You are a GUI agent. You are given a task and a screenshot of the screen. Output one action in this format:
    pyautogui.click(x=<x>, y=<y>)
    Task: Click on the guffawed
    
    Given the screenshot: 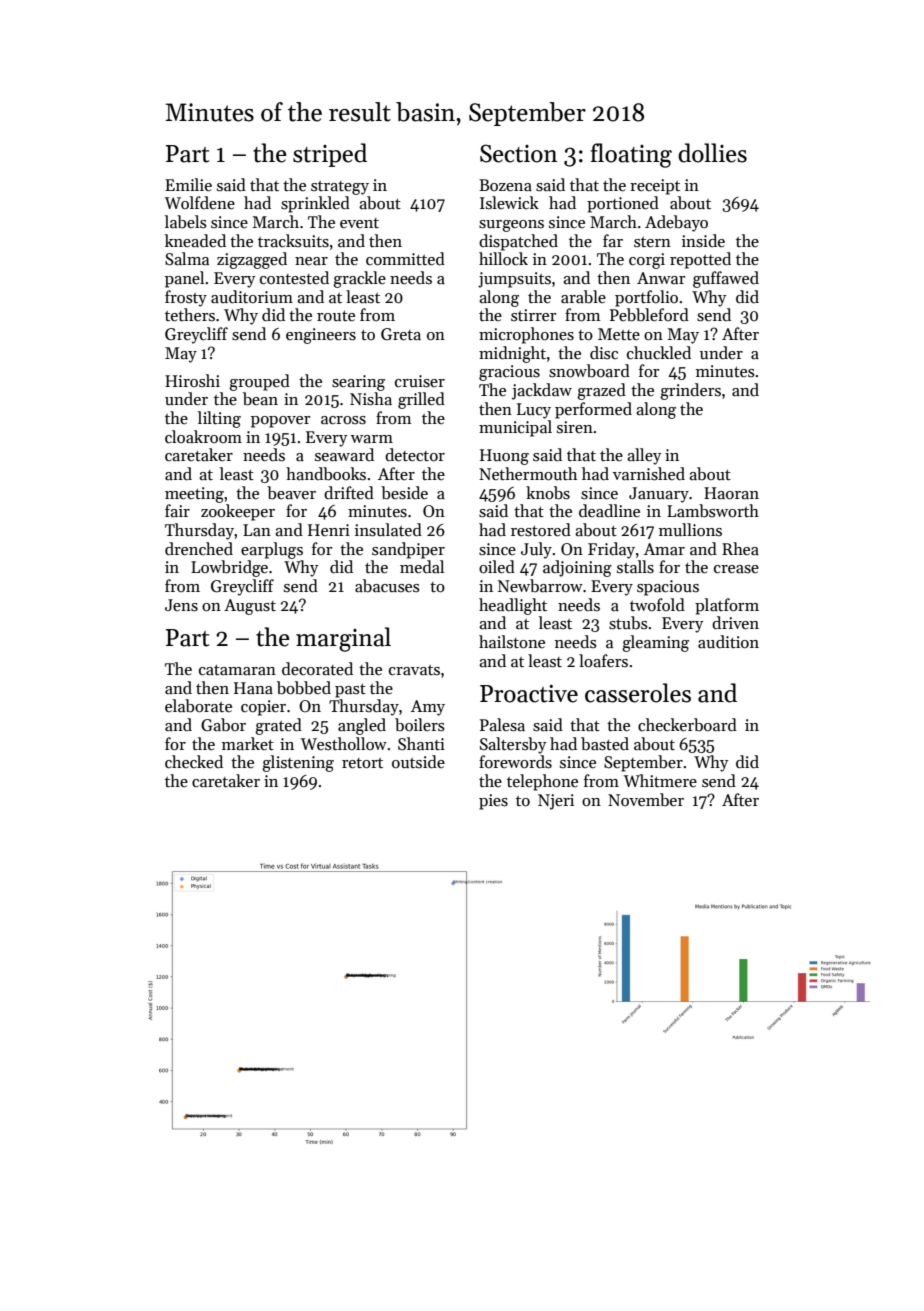 What is the action you would take?
    pyautogui.click(x=726, y=279)
